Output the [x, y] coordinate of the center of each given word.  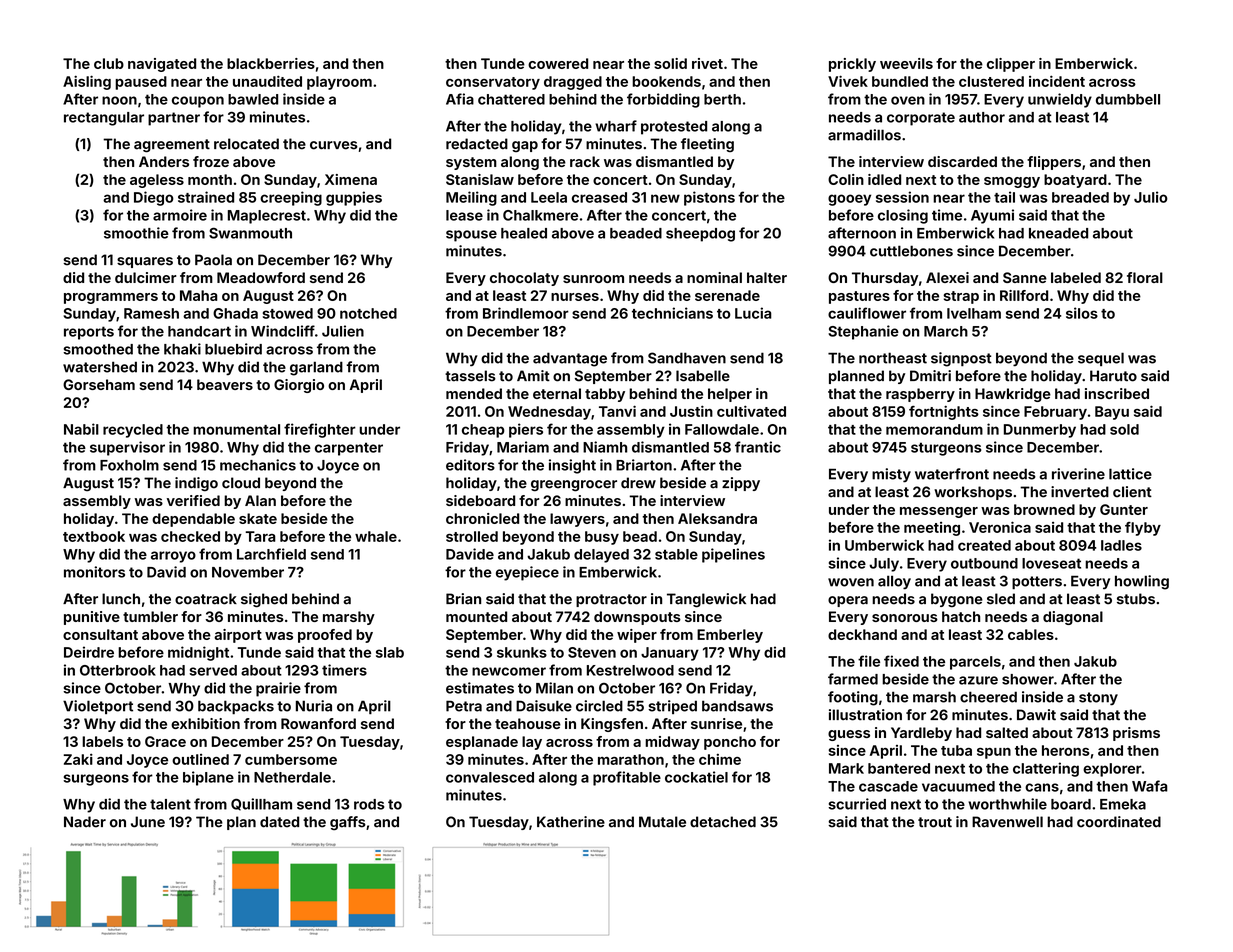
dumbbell [1128, 99]
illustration [865, 715]
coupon [198, 102]
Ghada [235, 313]
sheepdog [700, 235]
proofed [325, 636]
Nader [85, 822]
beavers [225, 384]
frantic [758, 447]
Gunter [1124, 509]
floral [1145, 277]
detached [723, 822]
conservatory [493, 83]
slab [390, 652]
